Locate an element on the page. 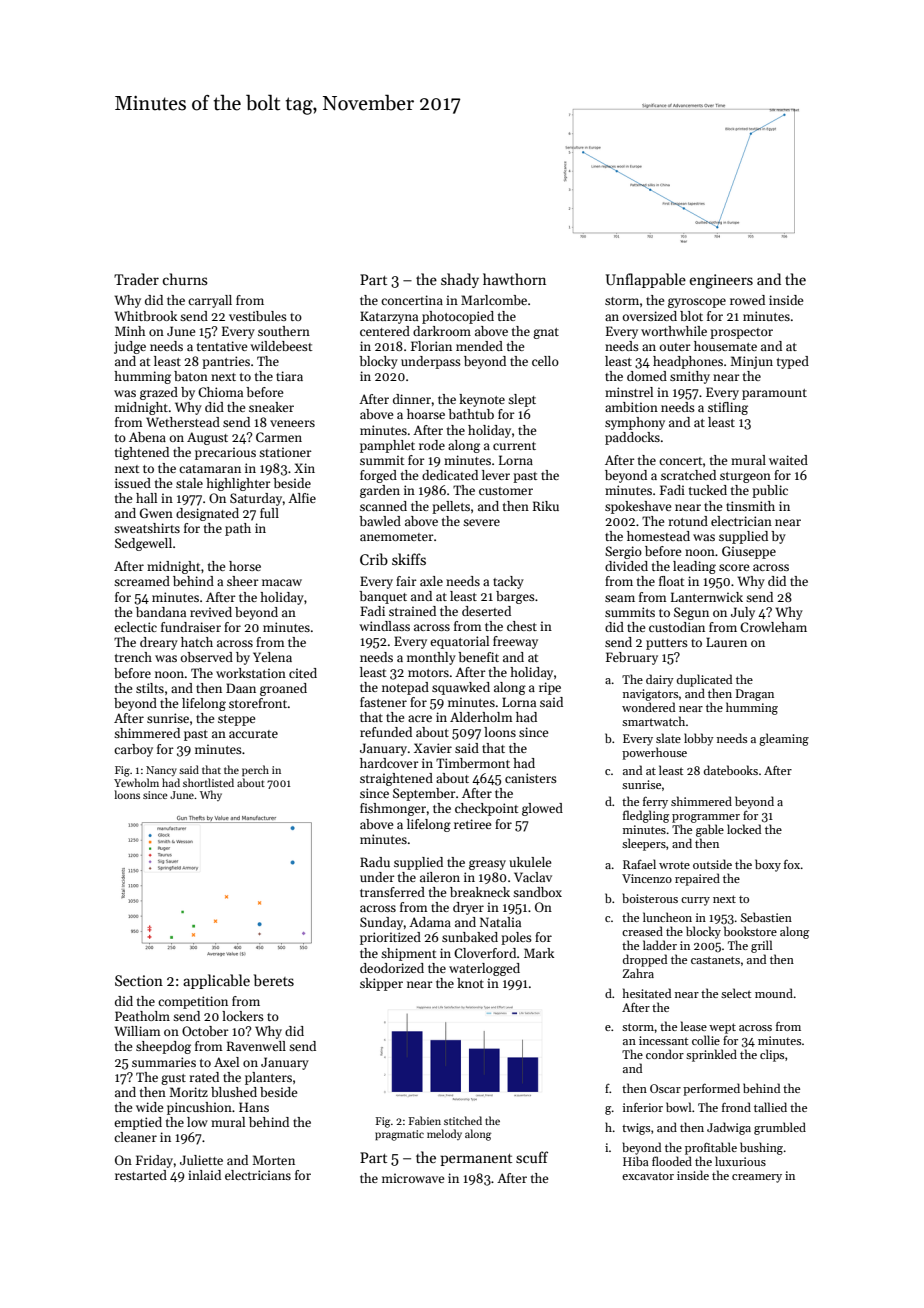 The height and width of the image is (1308, 924). Giuseppe is located at coordinates (749, 552).
